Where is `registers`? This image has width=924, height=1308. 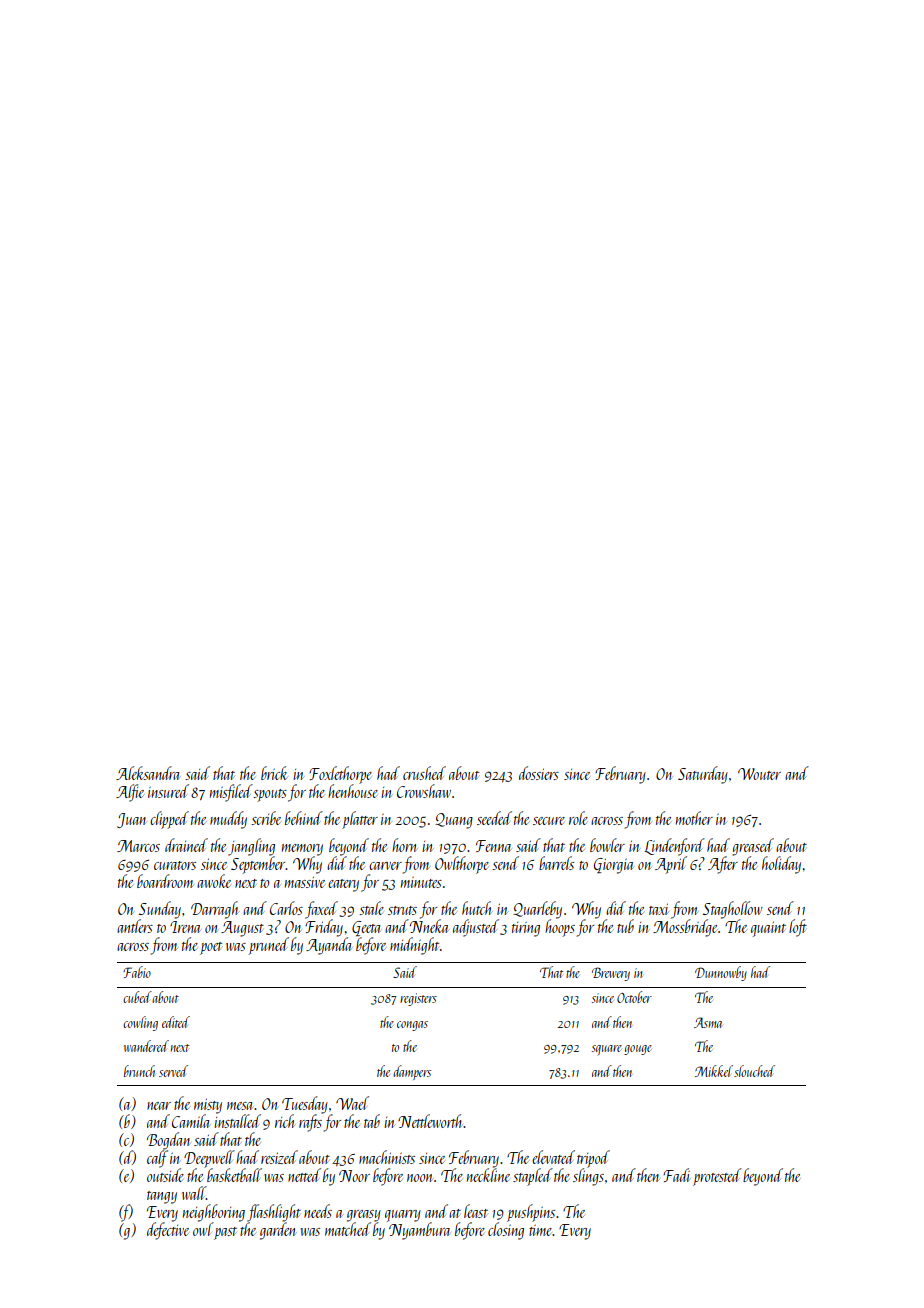 registers is located at coordinates (418, 999).
